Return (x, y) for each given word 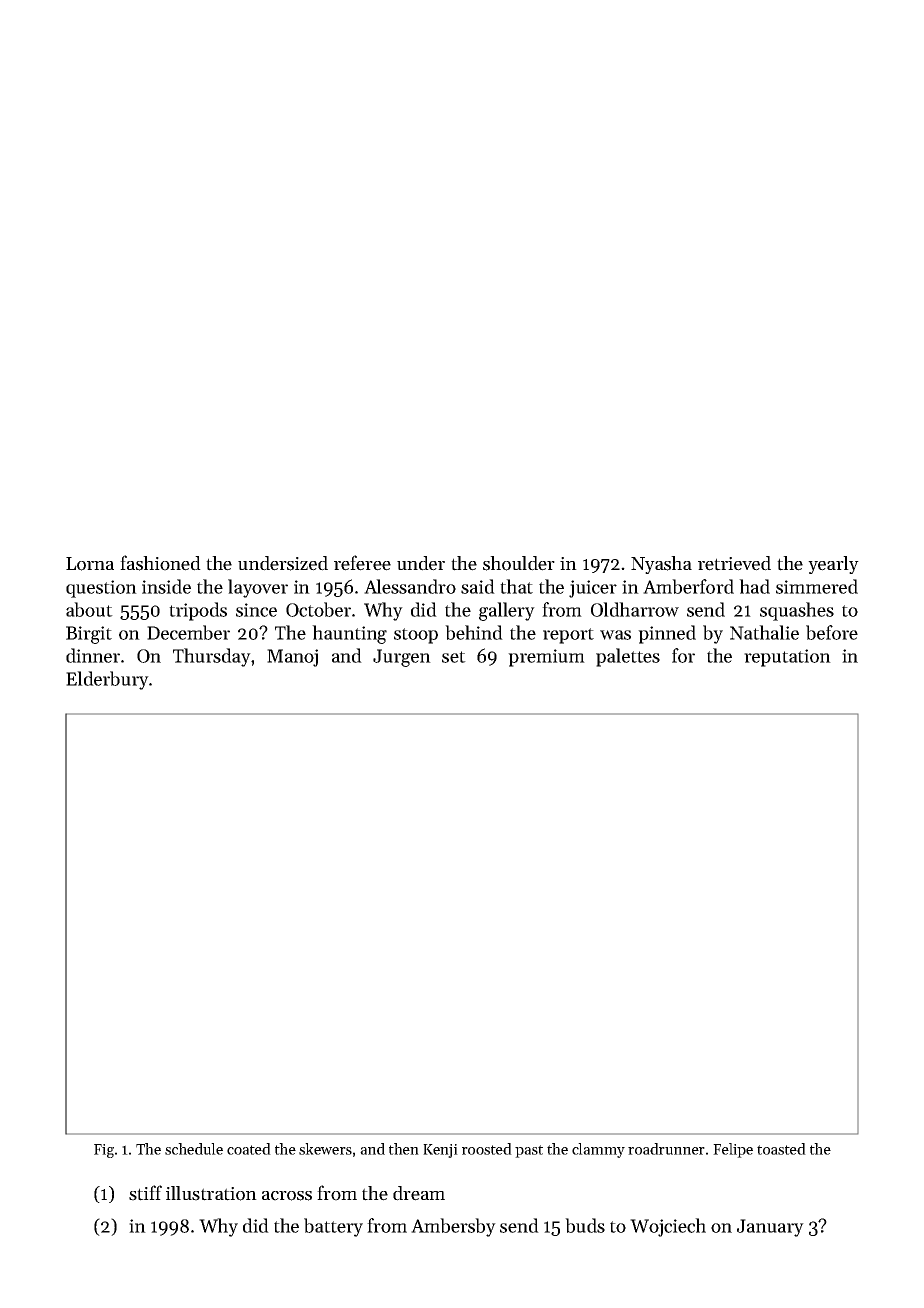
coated (249, 1149)
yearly (833, 565)
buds (585, 1225)
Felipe (733, 1150)
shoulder (519, 563)
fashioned (160, 563)
